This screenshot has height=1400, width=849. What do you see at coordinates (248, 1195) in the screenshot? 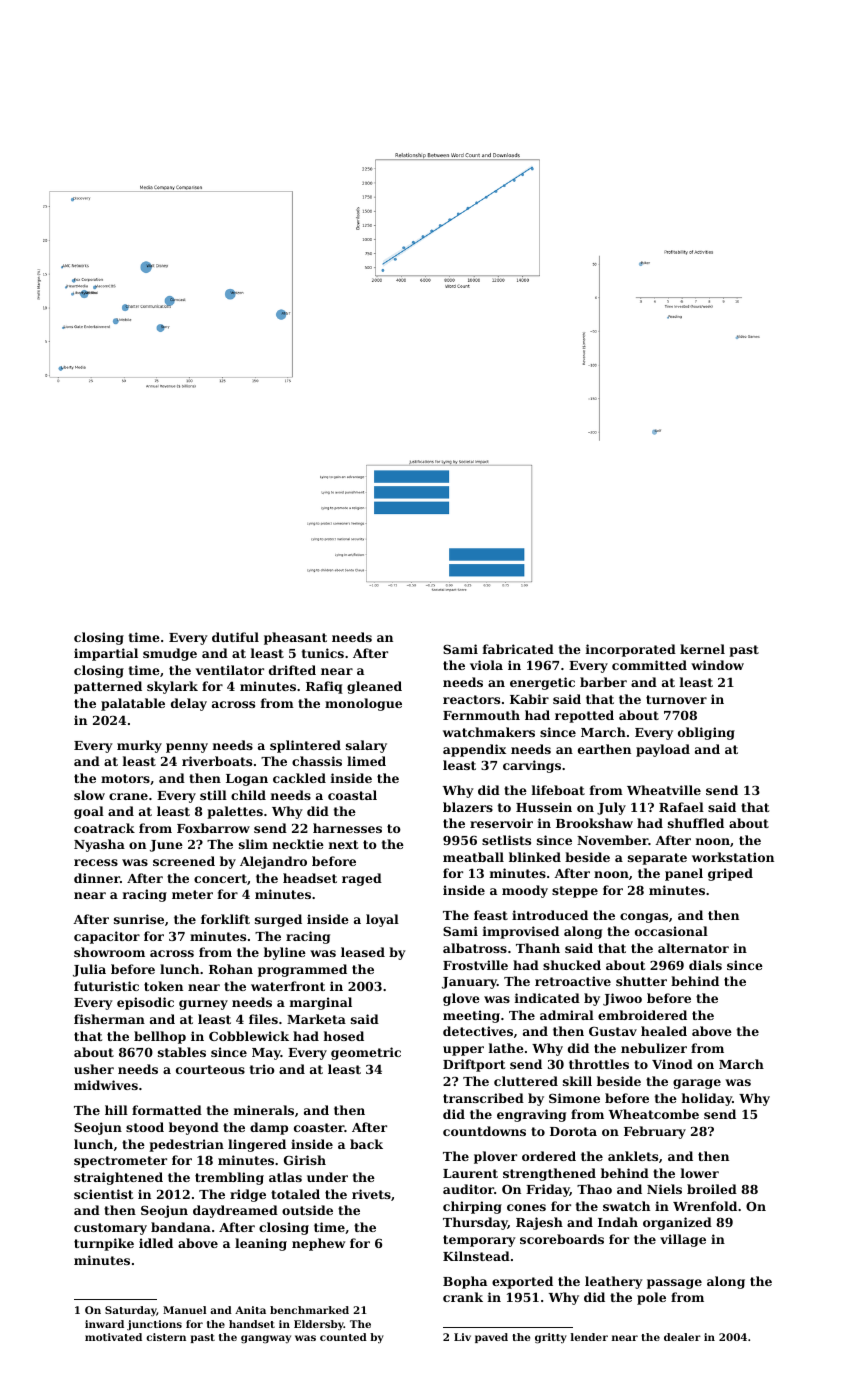
I see `ridge` at bounding box center [248, 1195].
